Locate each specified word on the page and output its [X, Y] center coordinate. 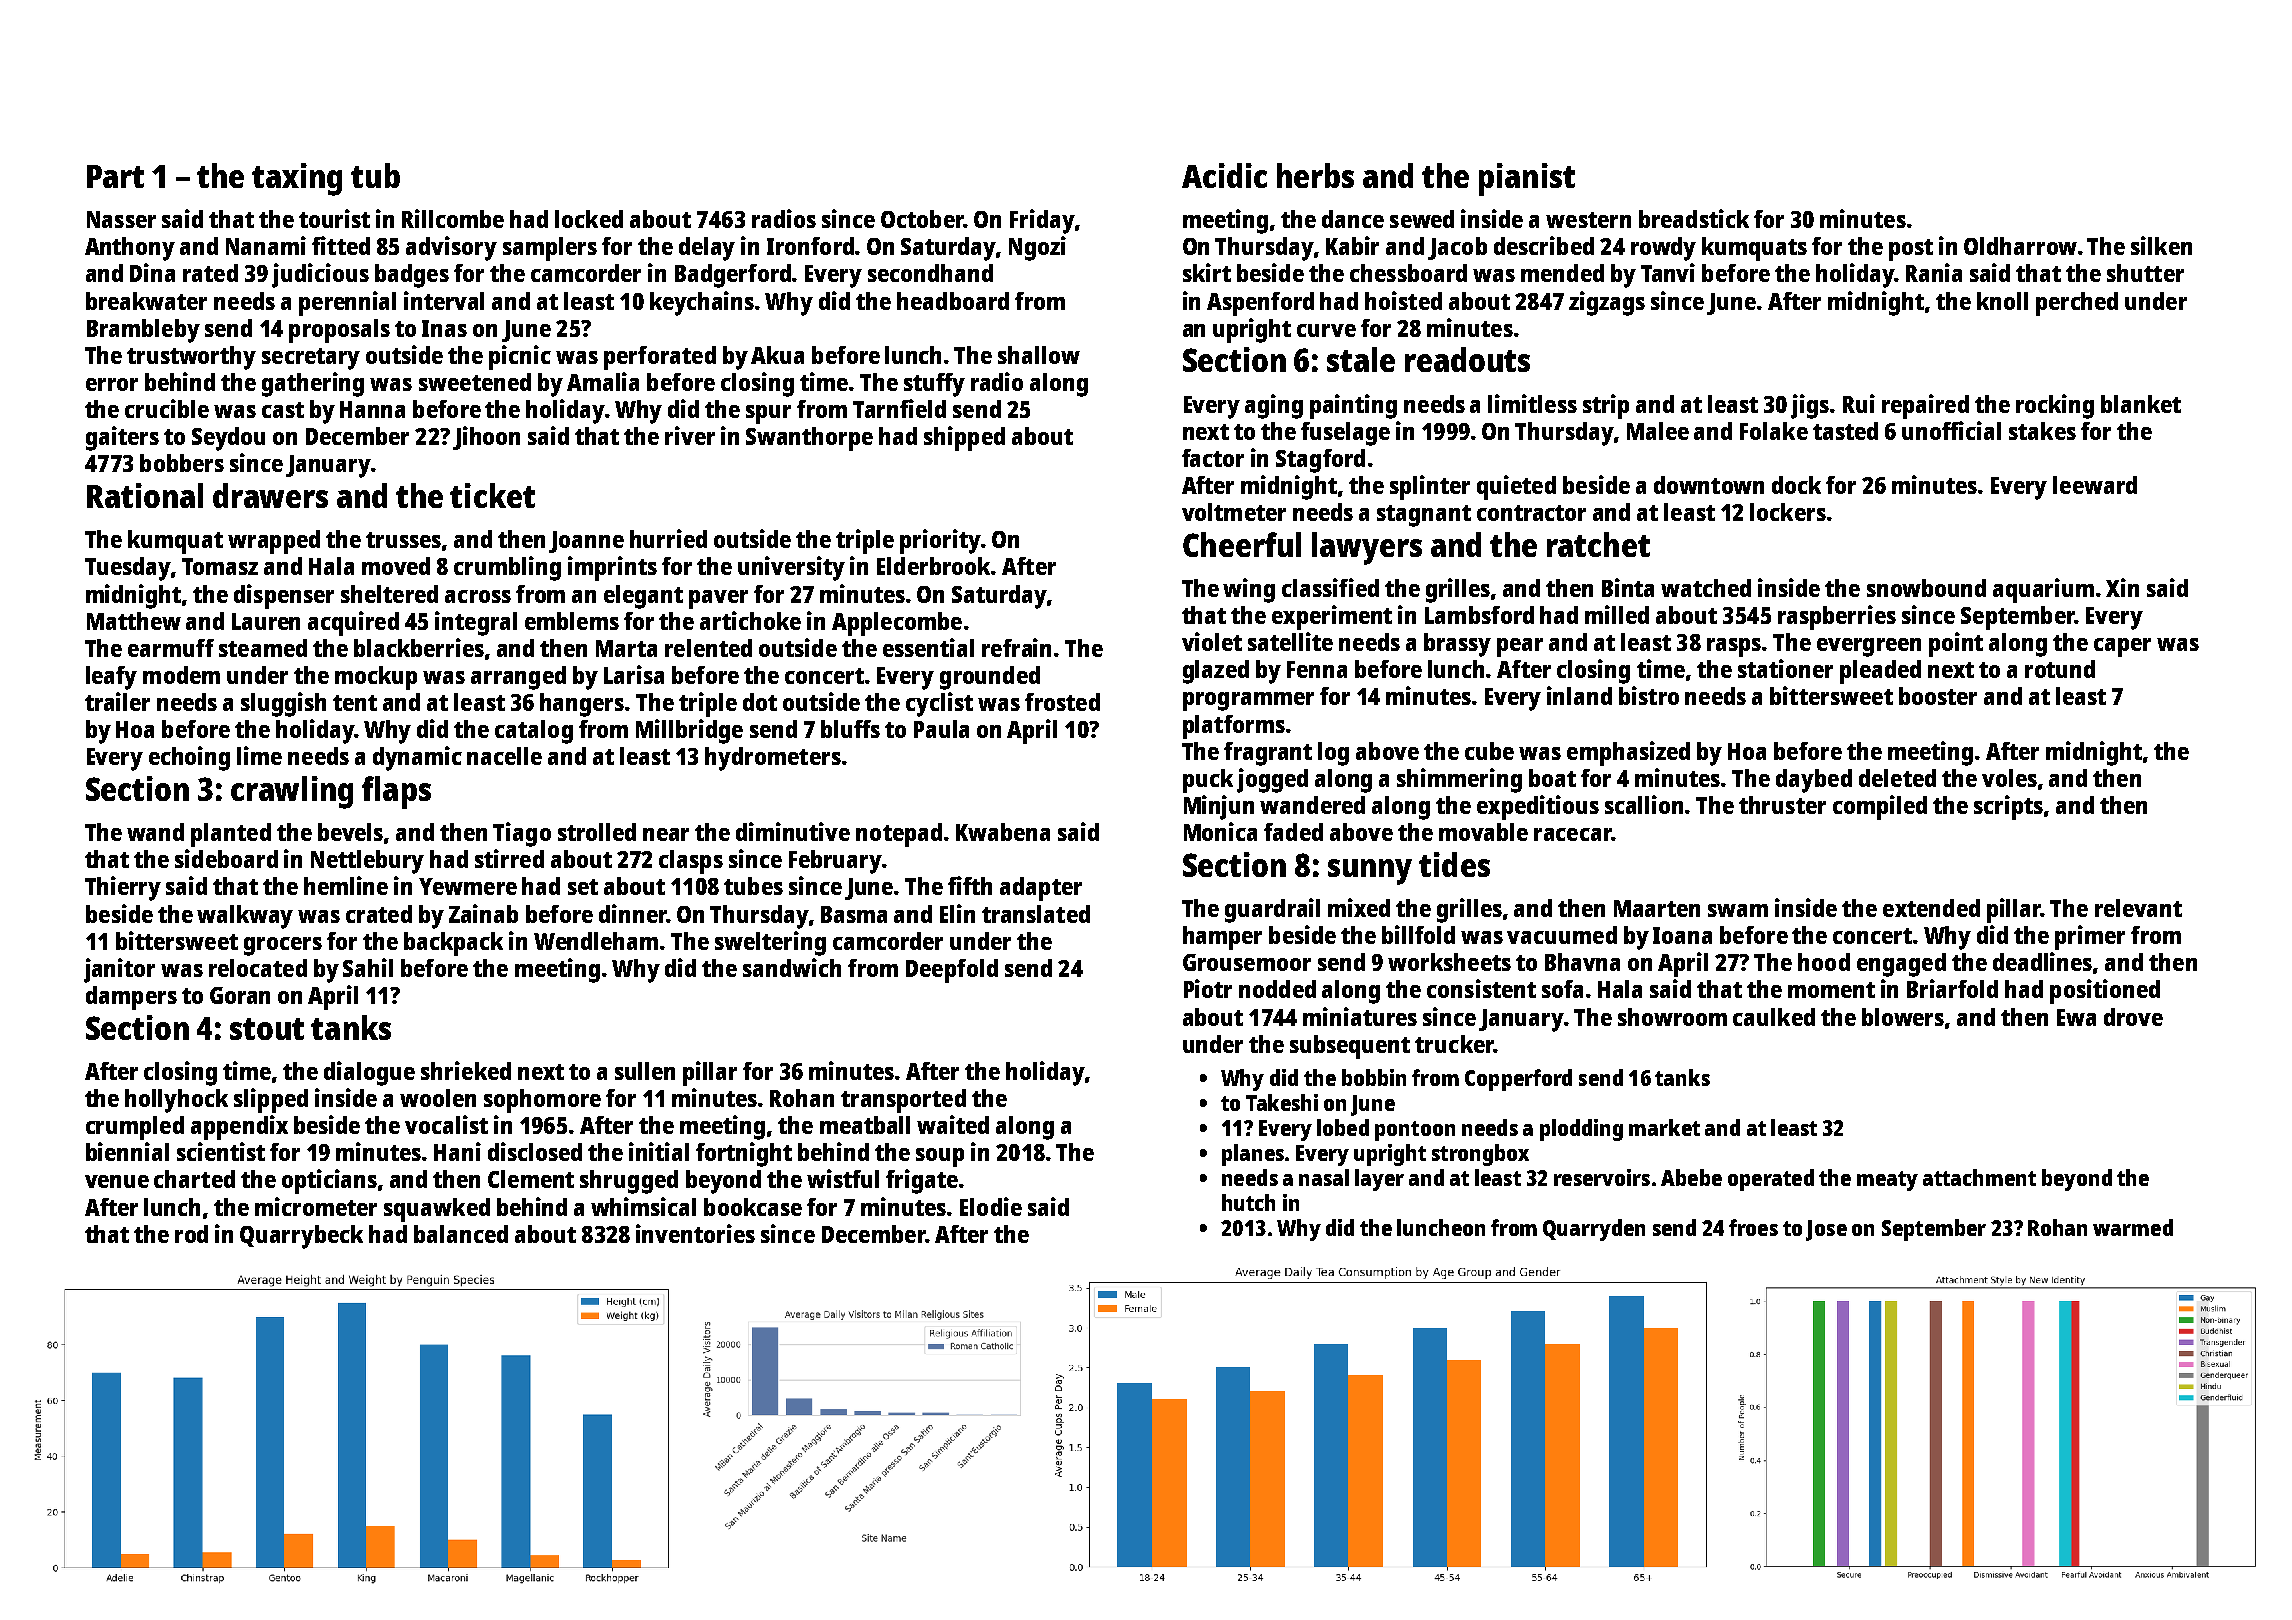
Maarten [1657, 908]
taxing [297, 179]
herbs [1315, 175]
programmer [1248, 701]
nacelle [504, 756]
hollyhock [176, 1101]
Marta [626, 648]
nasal [1324, 1177]
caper [2122, 647]
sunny [1370, 872]
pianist [1527, 179]
